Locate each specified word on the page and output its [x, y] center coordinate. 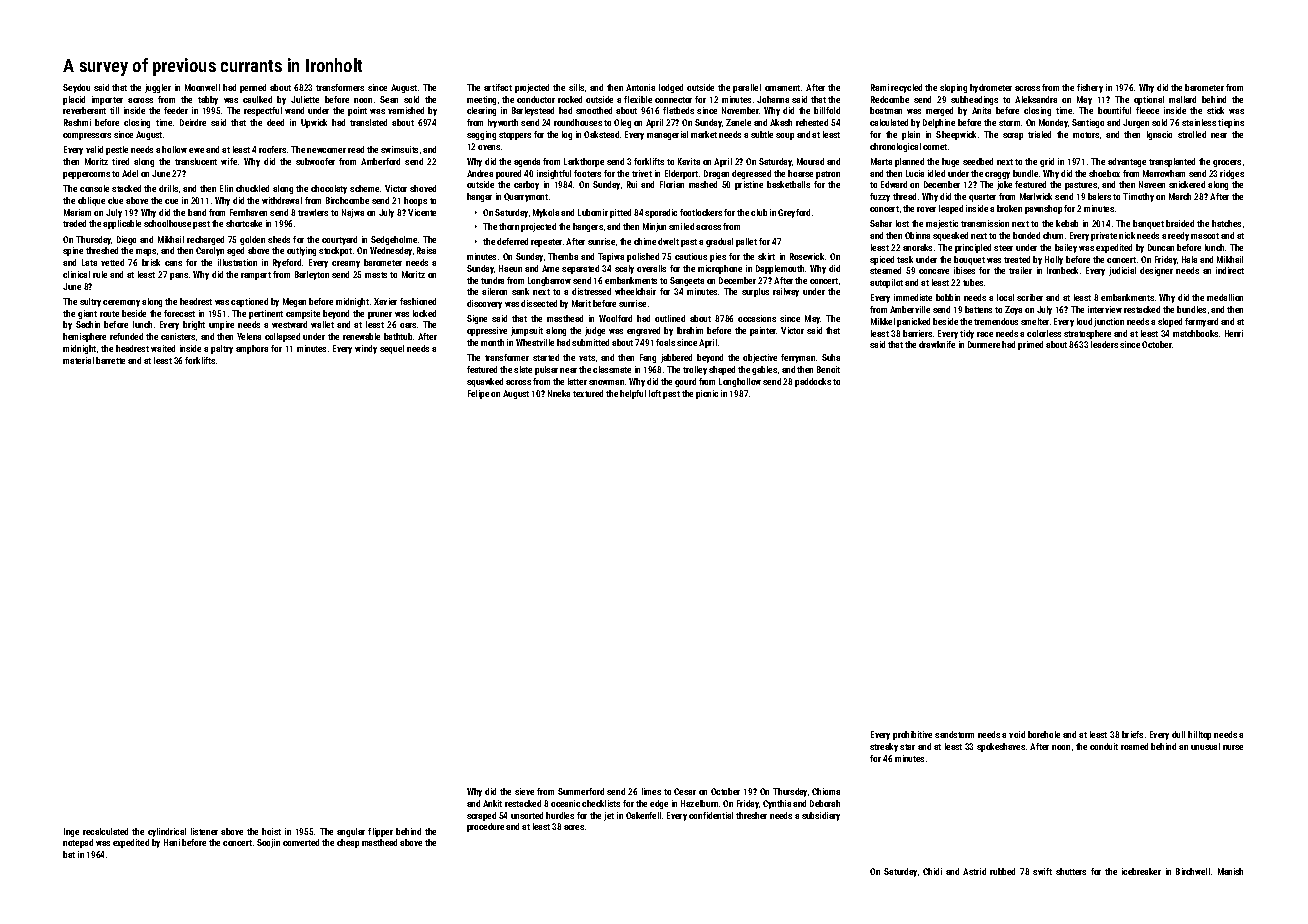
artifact [498, 87]
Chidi [932, 871]
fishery [1090, 88]
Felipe [478, 394]
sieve [524, 791]
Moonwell [202, 87]
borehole [1044, 734]
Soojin [268, 843]
